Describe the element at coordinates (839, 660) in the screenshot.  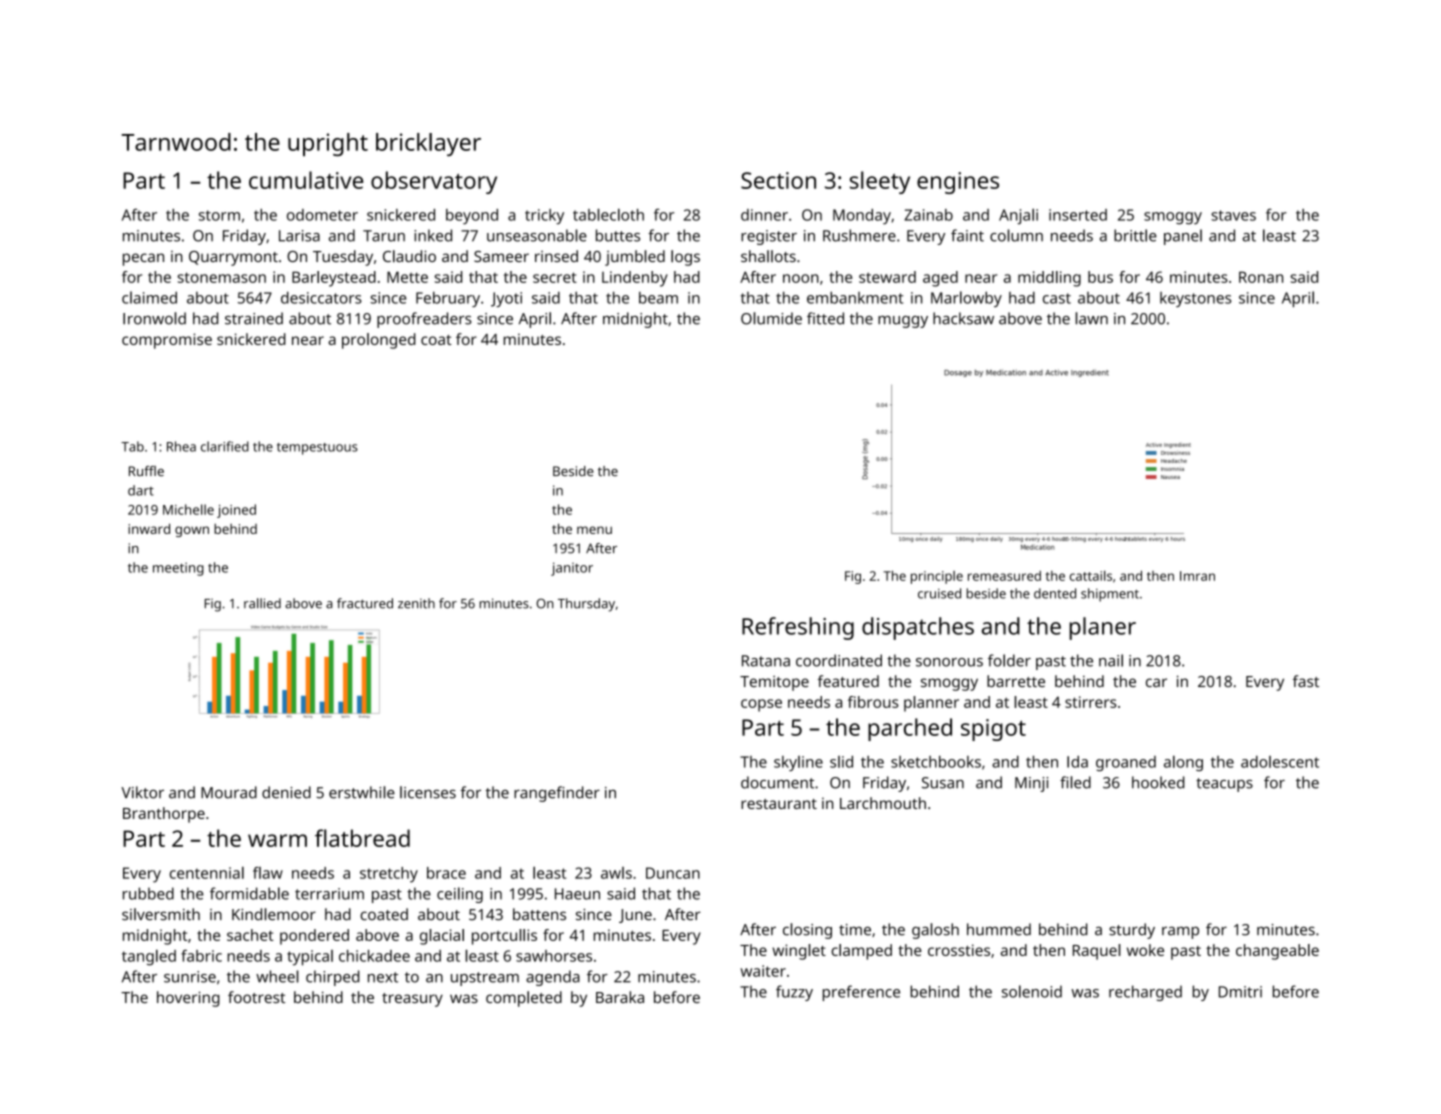
I see `coordinated` at that location.
